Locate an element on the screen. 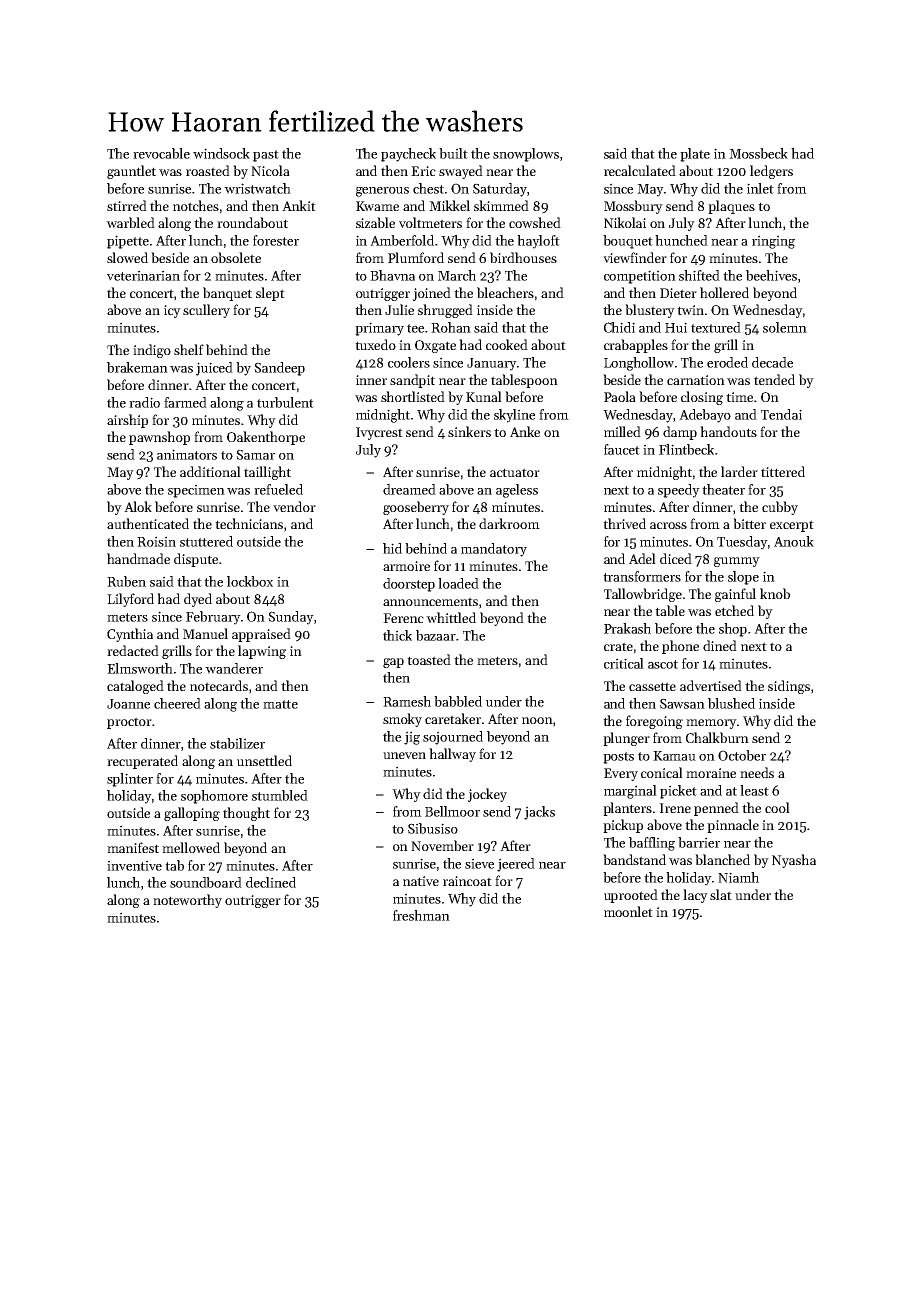 This screenshot has height=1308, width=924. moonlet is located at coordinates (628, 911).
